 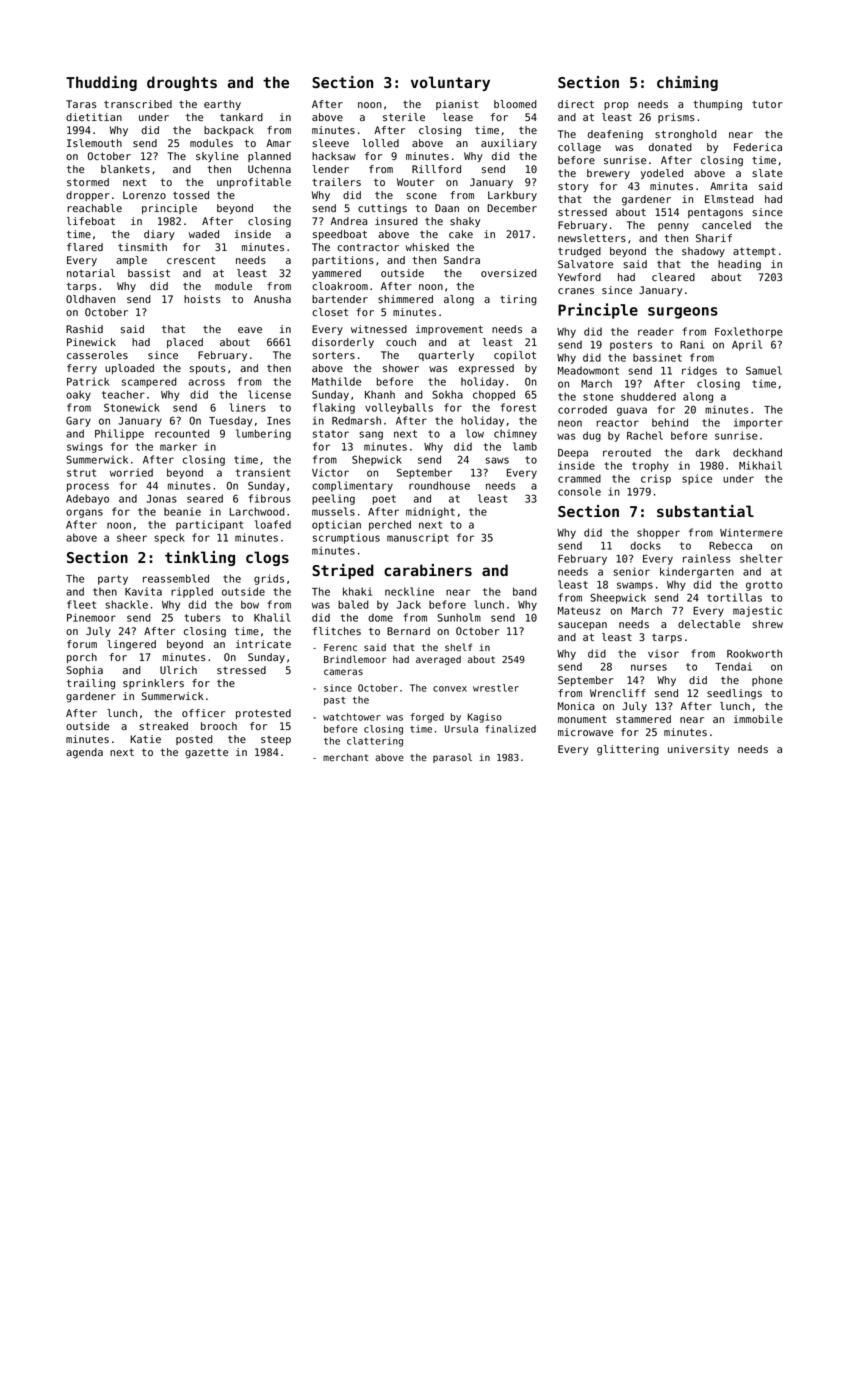 What do you see at coordinates (749, 332) in the page?
I see `Foxlethorpe` at bounding box center [749, 332].
